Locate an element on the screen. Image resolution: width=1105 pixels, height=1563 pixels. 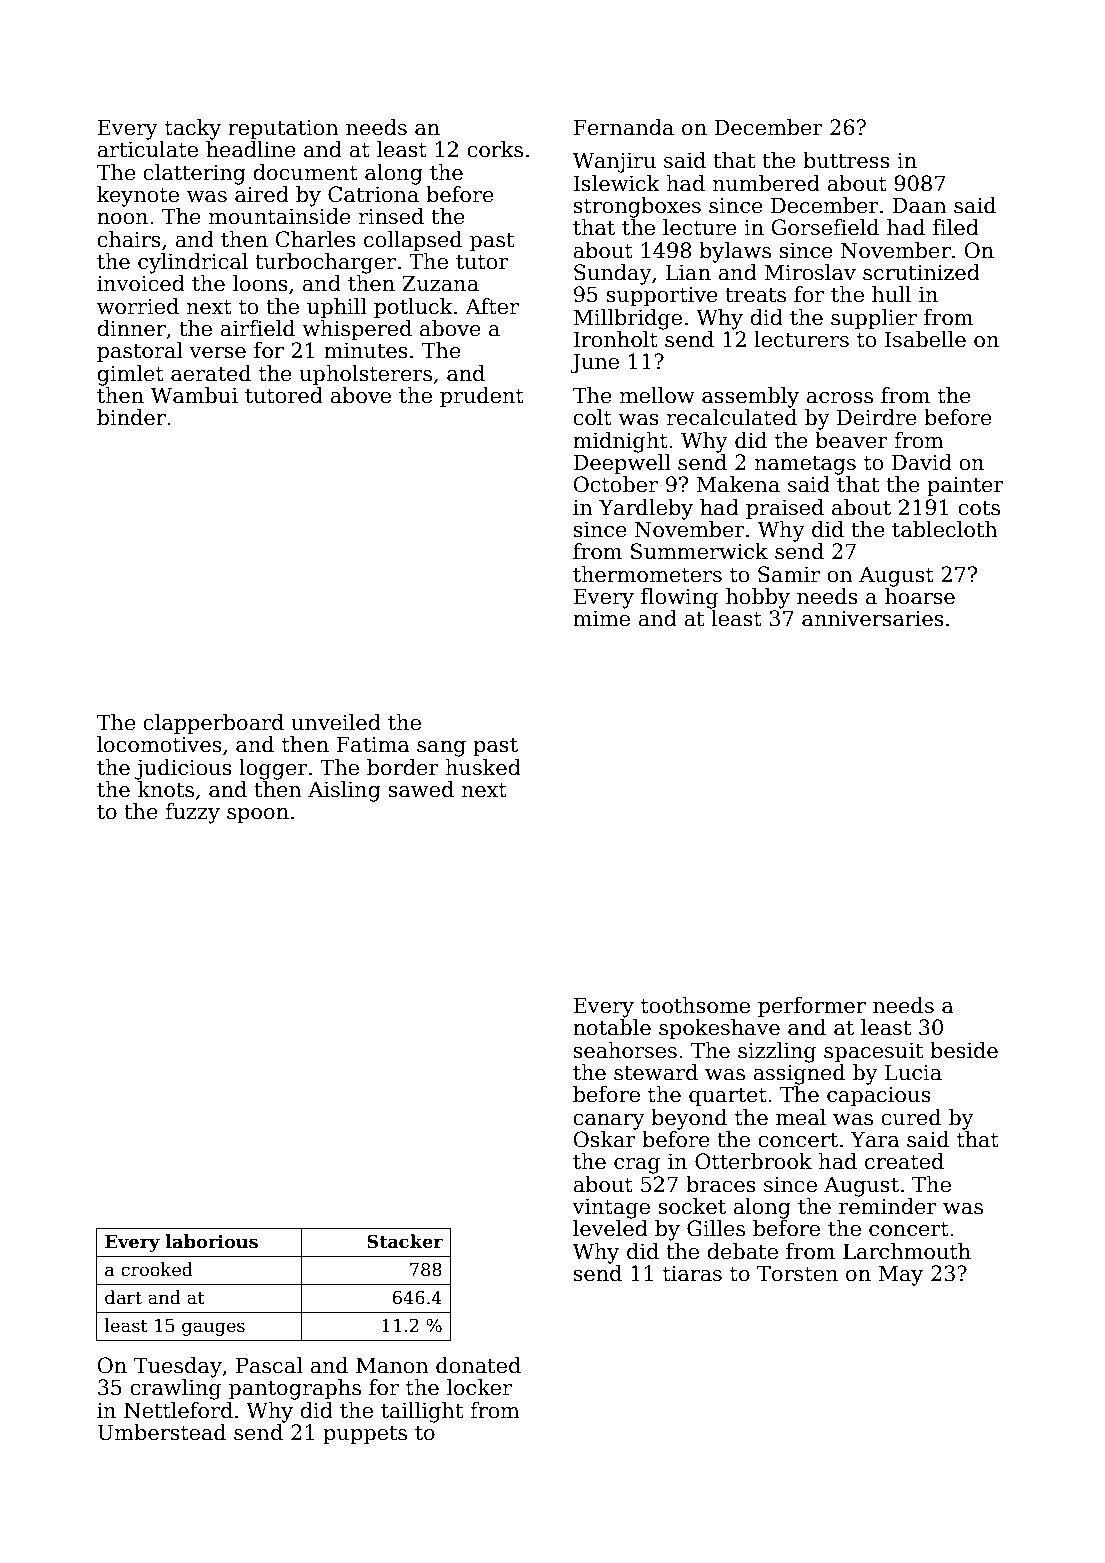
spoon is located at coordinates (258, 816).
